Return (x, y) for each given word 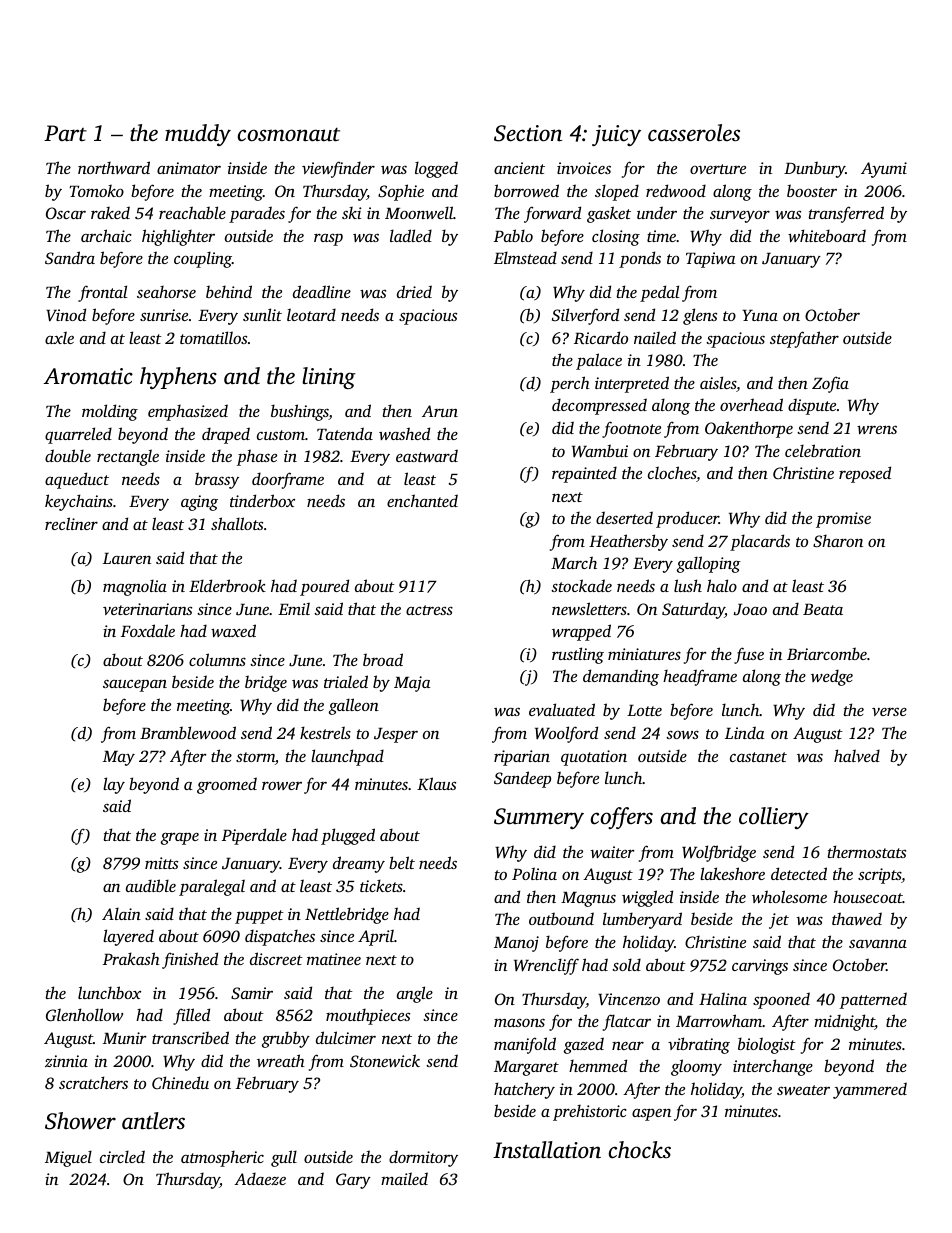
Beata (823, 609)
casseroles (694, 133)
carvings (760, 967)
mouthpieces (368, 1017)
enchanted (422, 500)
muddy (198, 135)
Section (528, 133)
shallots (237, 523)
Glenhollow (84, 1015)
